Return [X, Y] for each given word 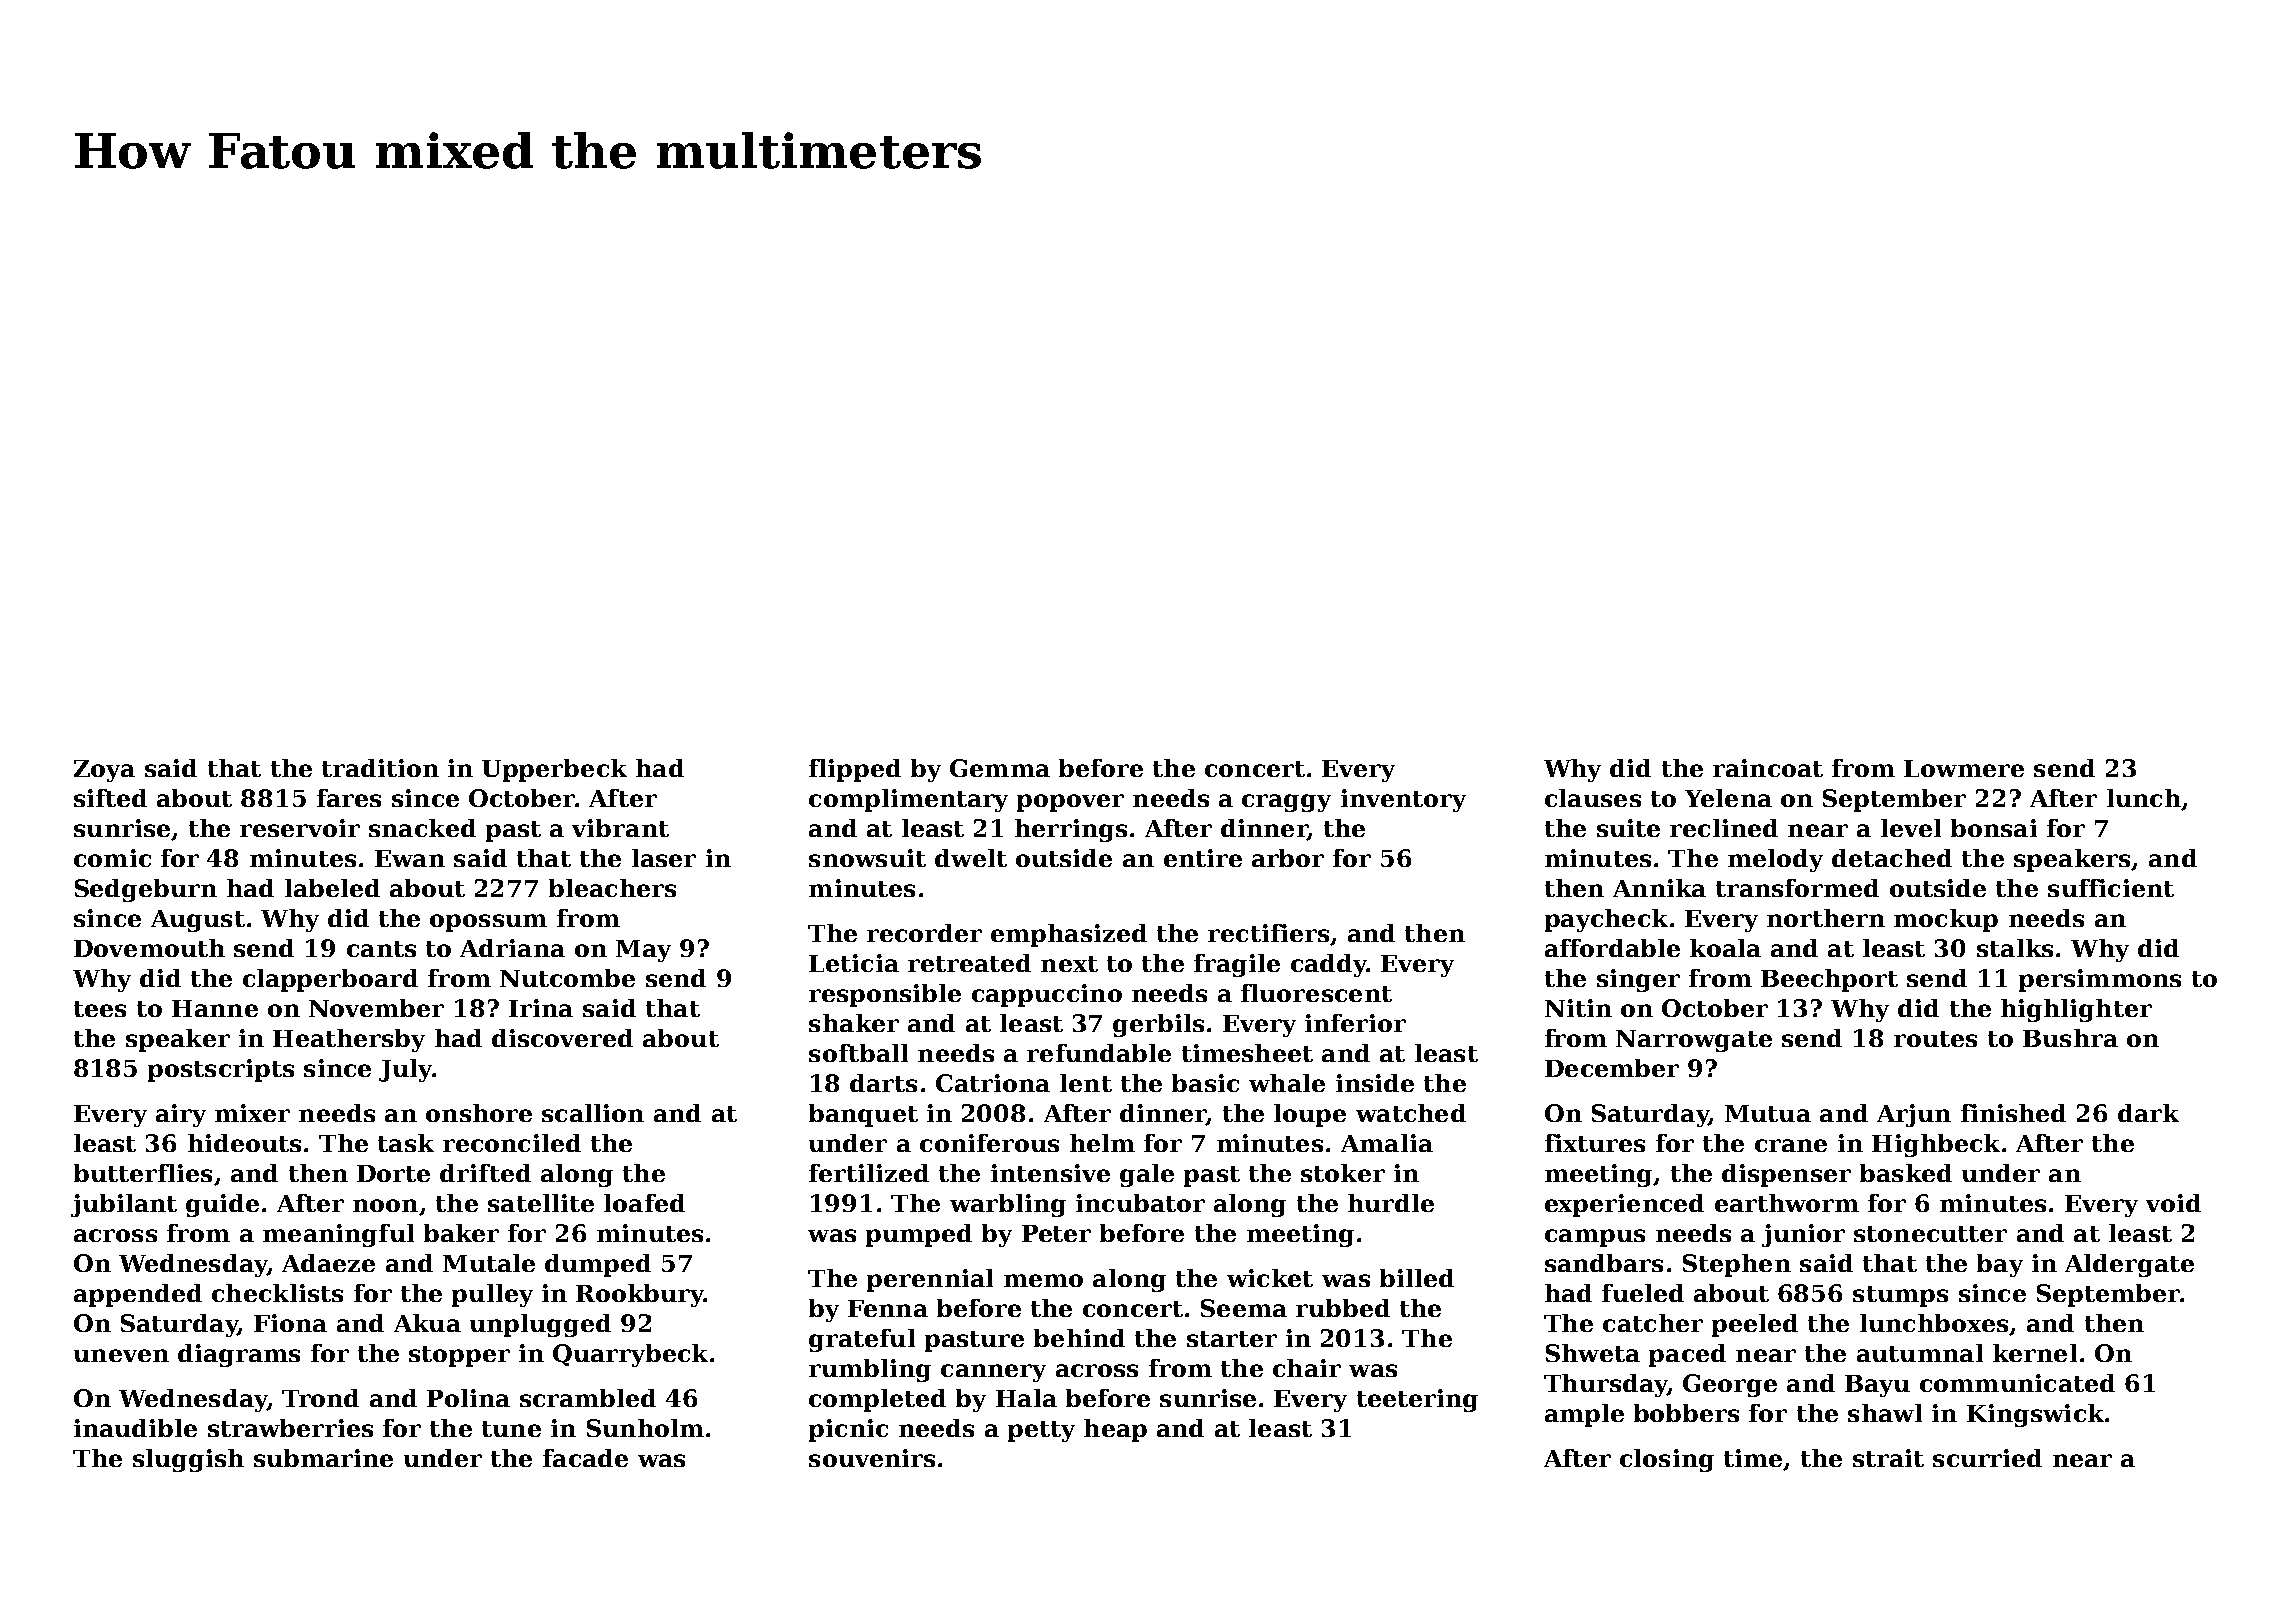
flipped [855, 770]
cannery [993, 1373]
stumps [1900, 1296]
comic [112, 858]
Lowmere [1964, 768]
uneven [121, 1355]
